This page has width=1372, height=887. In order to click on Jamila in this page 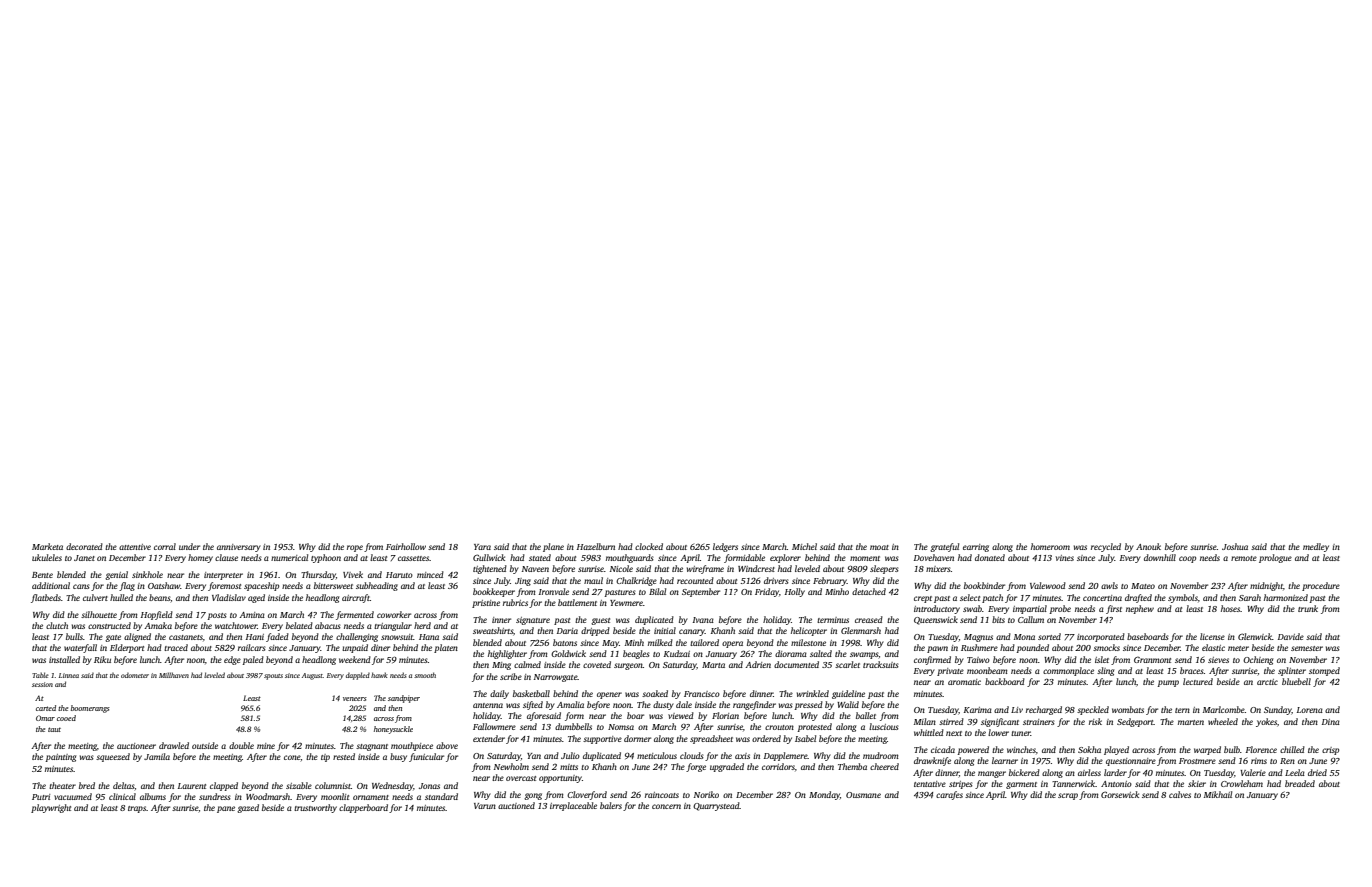, I will do `click(157, 756)`.
